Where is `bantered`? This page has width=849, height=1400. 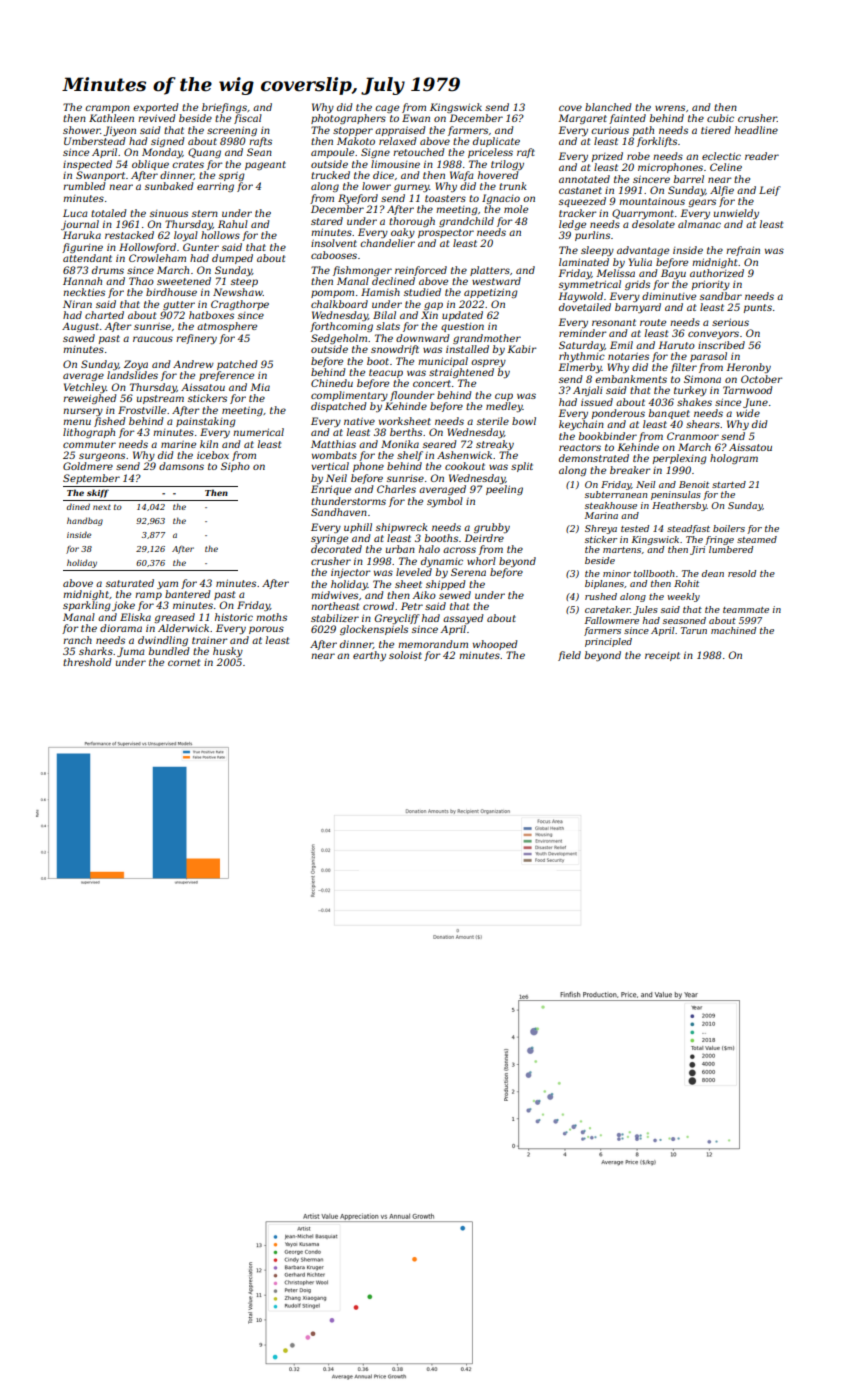 bantered is located at coordinates (187, 594).
